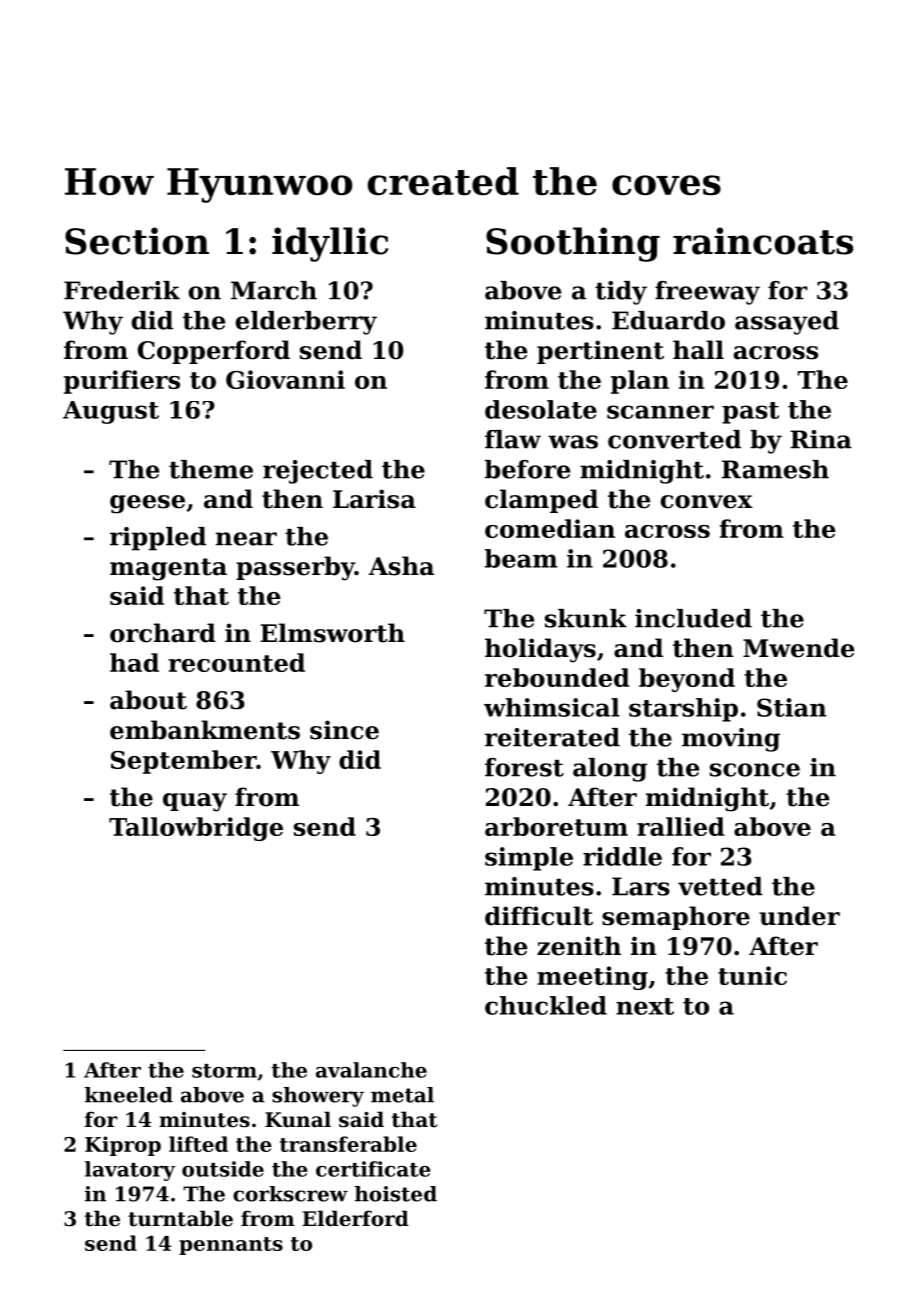 The image size is (924, 1311). Describe the element at coordinates (529, 859) in the page. I see `simple` at that location.
